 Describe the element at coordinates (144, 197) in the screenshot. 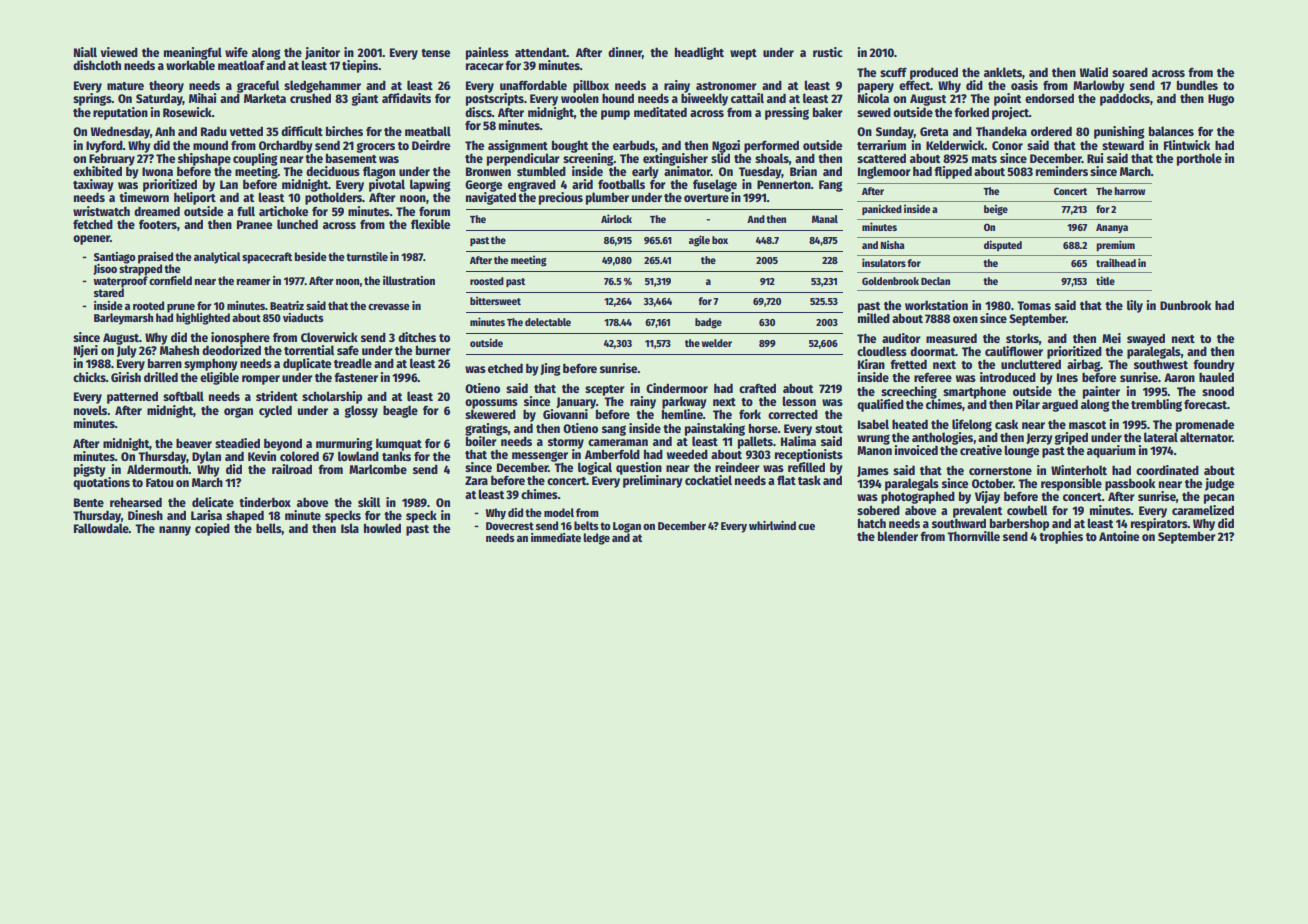

I see `timeworn` at that location.
